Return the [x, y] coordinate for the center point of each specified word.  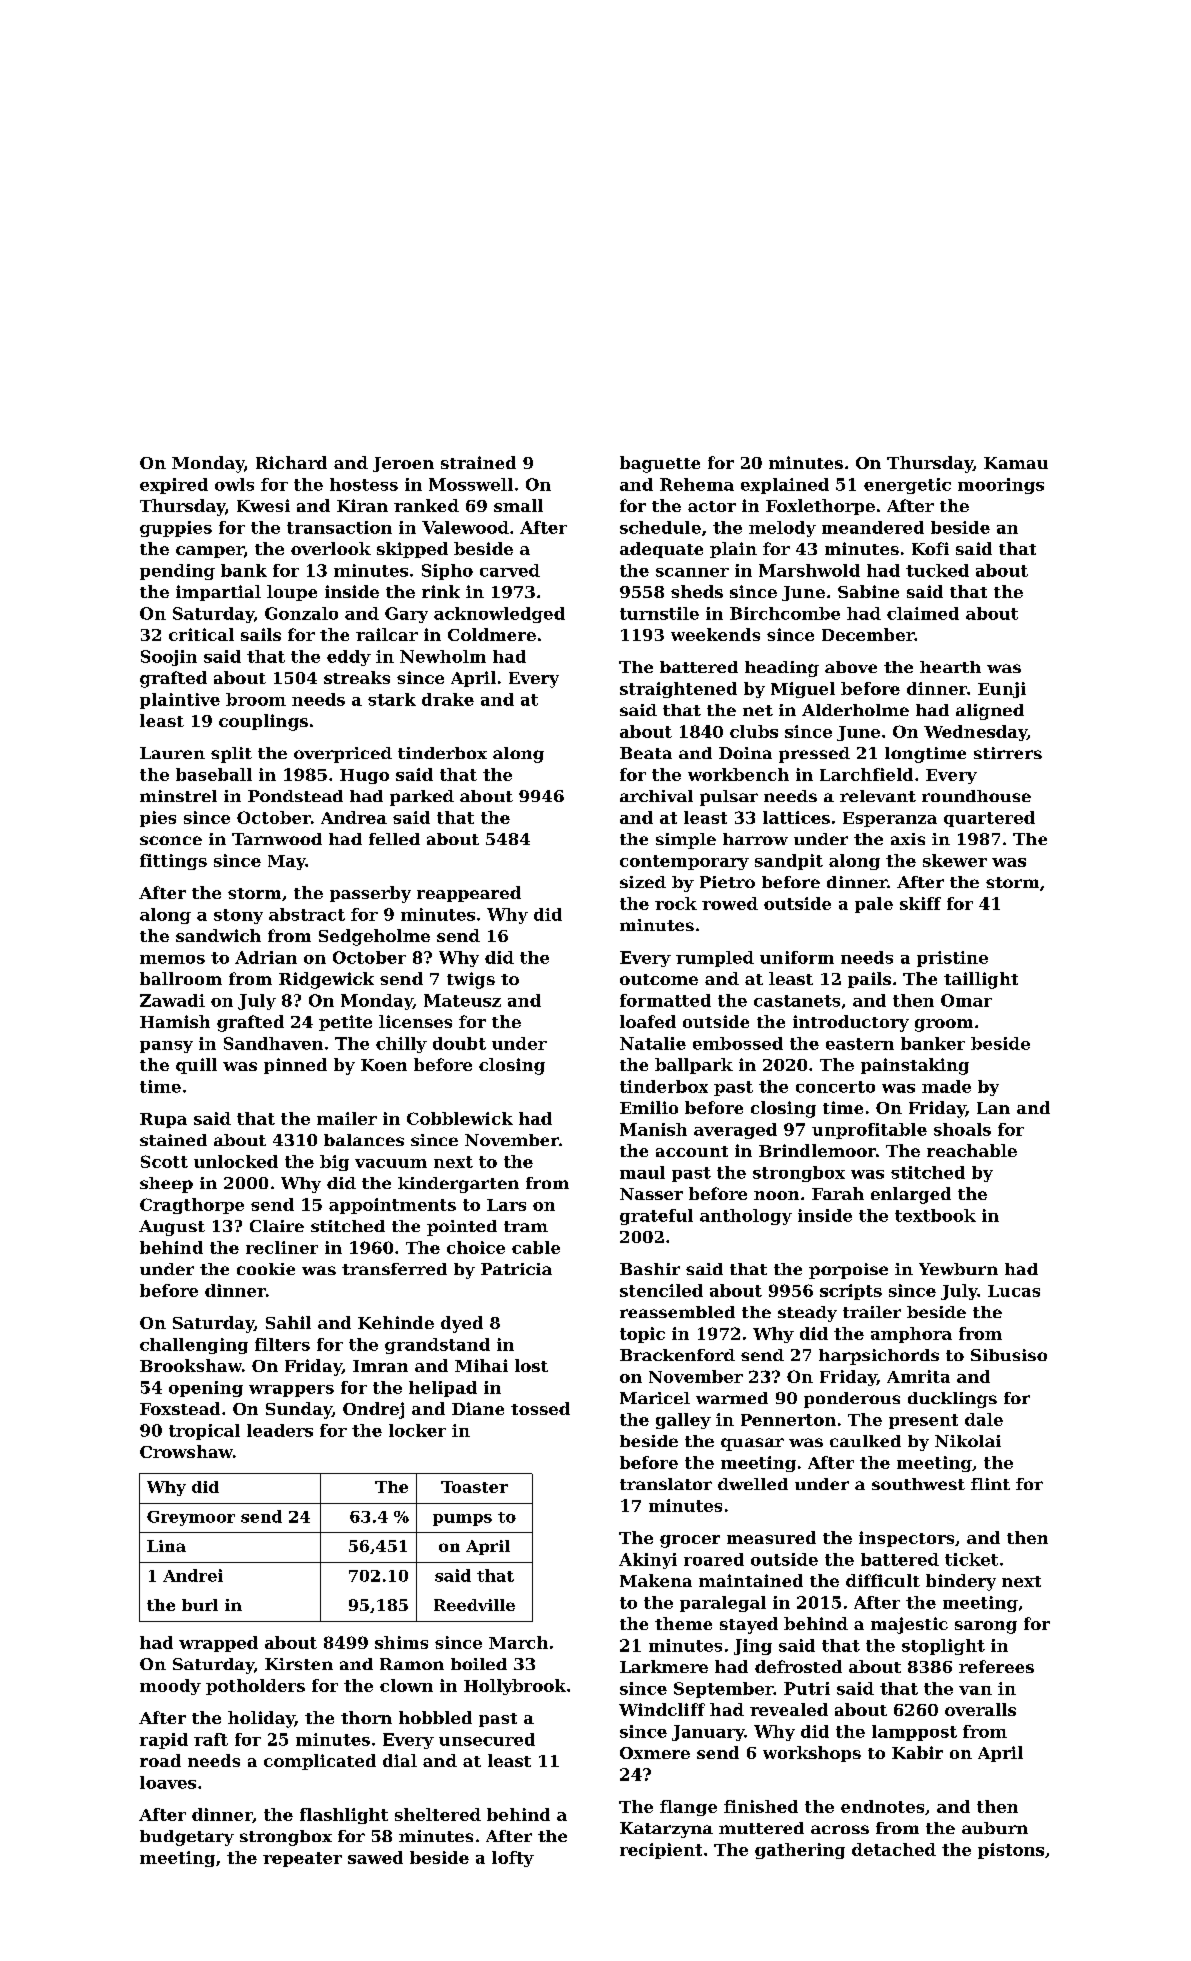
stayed [749, 1625]
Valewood [465, 527]
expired [174, 486]
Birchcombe [785, 613]
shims [401, 1642]
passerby [370, 894]
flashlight [344, 1816]
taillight [981, 980]
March [518, 1642]
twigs [471, 980]
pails [869, 980]
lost [531, 1365]
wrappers [291, 1391]
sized [643, 882]
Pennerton [788, 1420]
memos [172, 959]
